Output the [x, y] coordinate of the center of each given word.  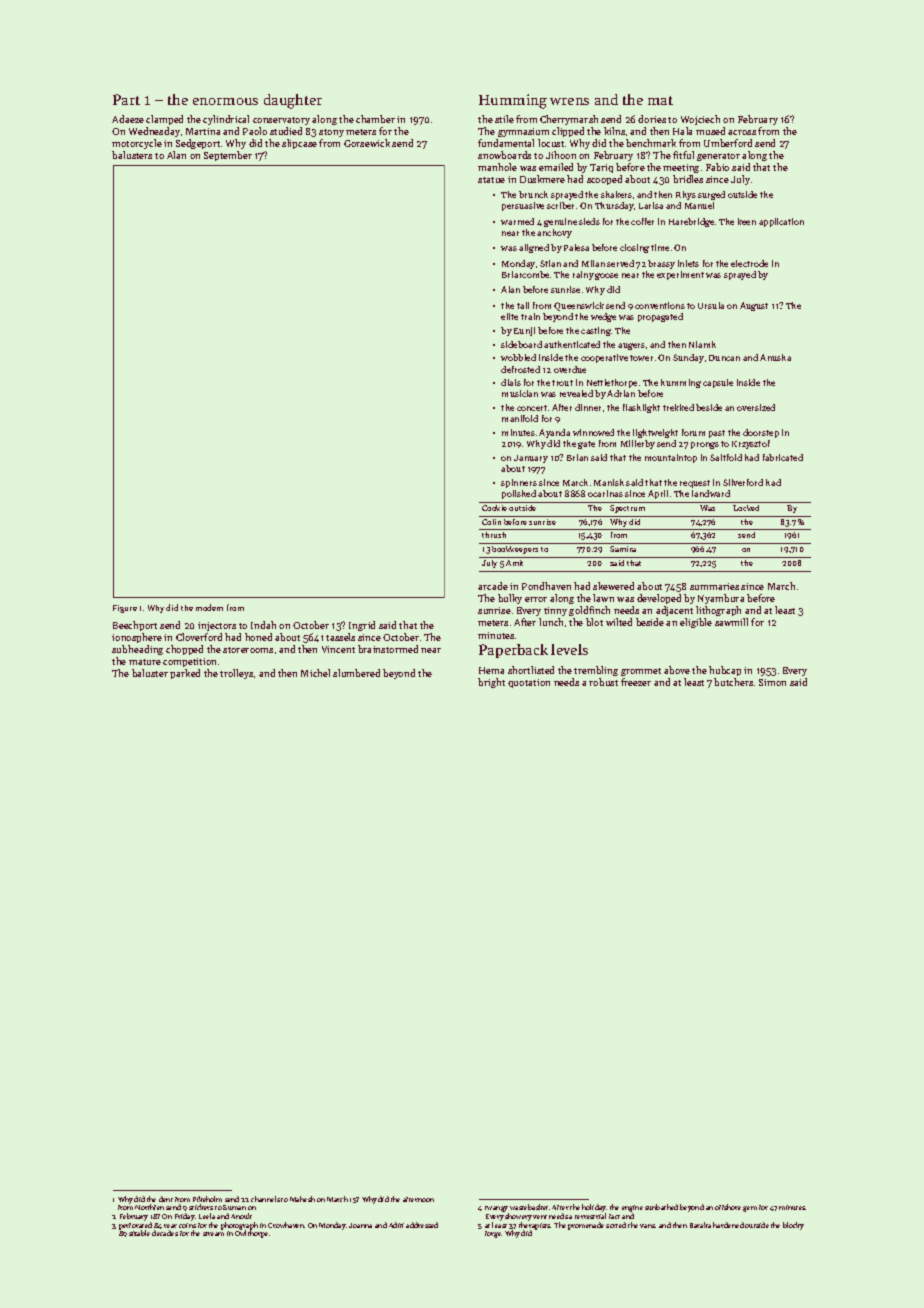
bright [491, 683]
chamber [375, 119]
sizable [139, 1233]
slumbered [356, 673]
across [742, 132]
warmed [517, 221]
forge [493, 1234]
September [228, 156]
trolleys [236, 674]
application [781, 222]
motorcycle [137, 144]
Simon [772, 682]
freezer [636, 682]
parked [185, 674]
